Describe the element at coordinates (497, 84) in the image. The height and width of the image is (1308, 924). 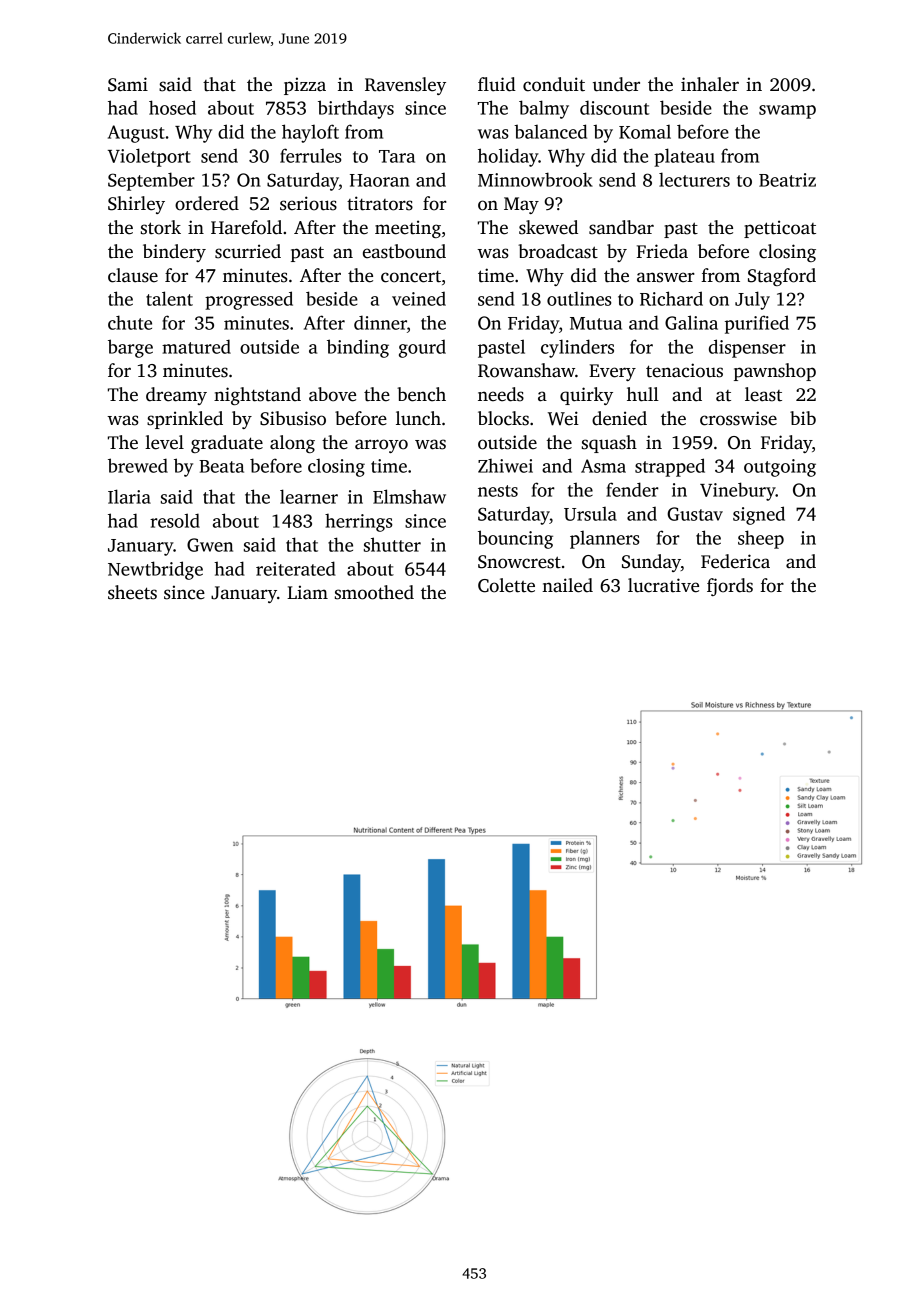
I see `fluid` at that location.
